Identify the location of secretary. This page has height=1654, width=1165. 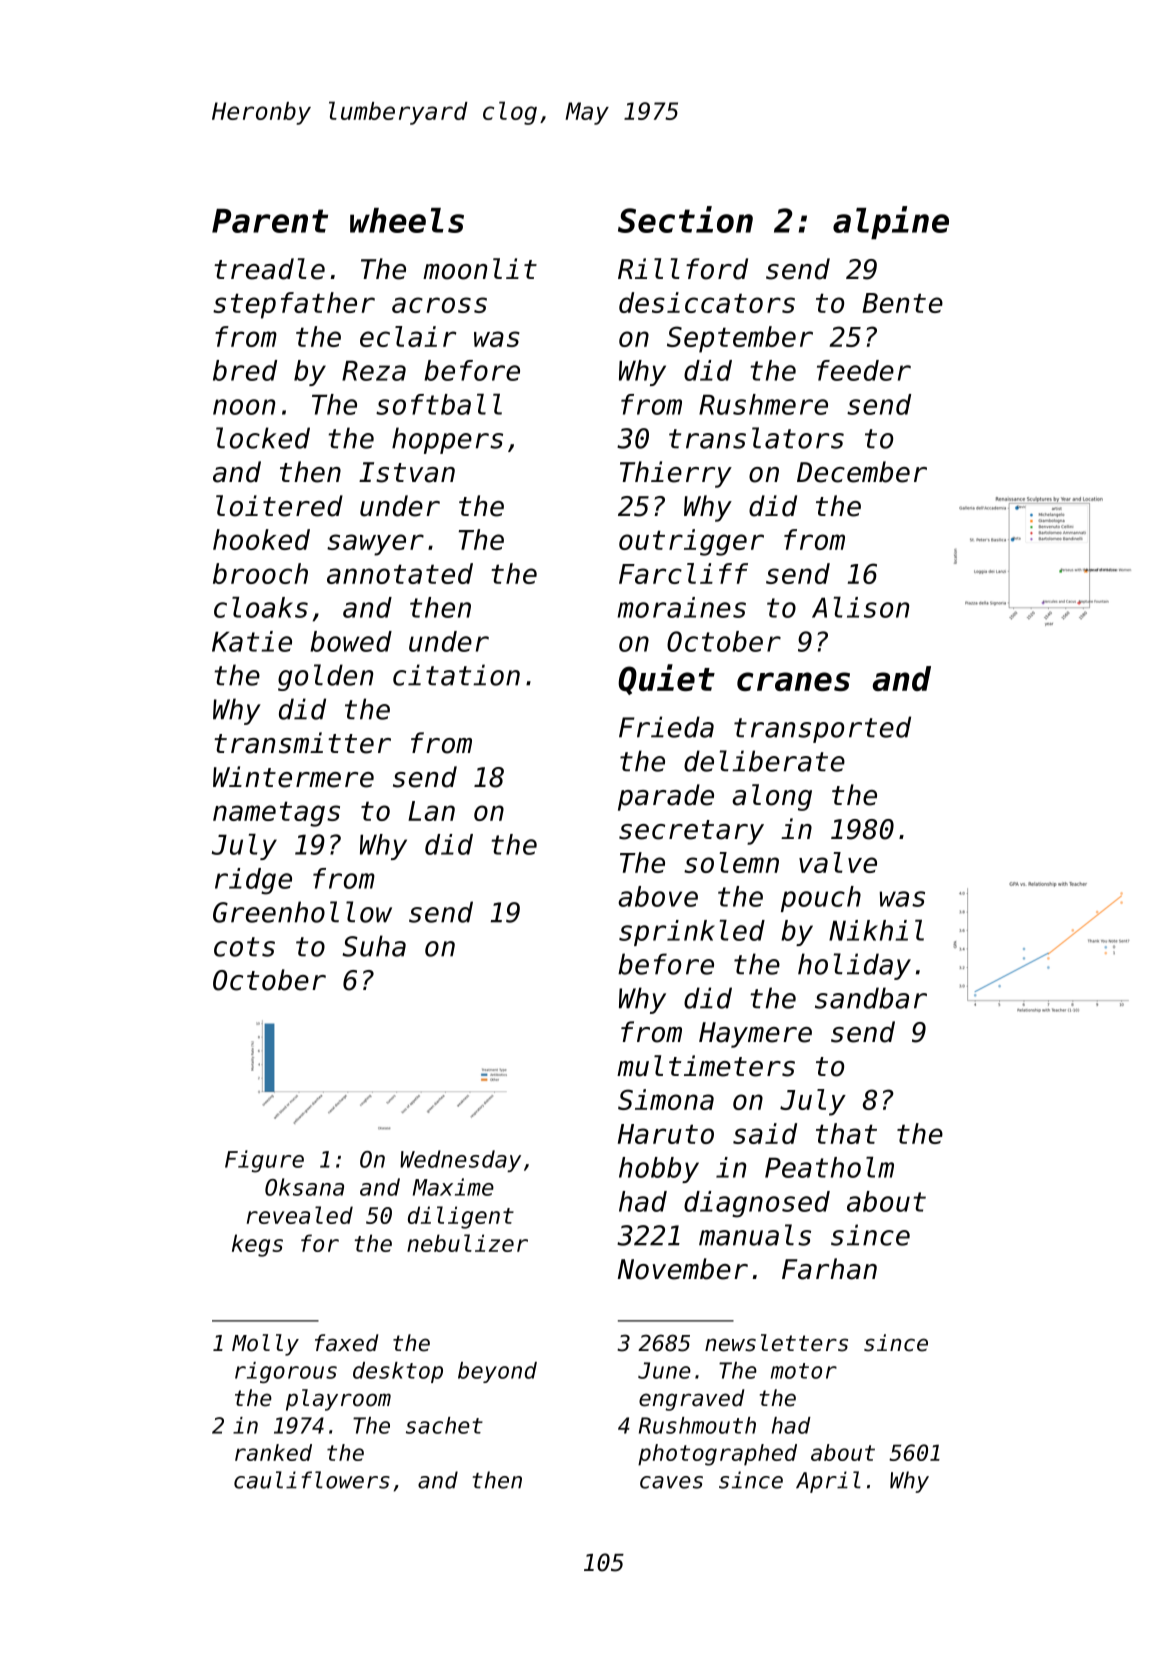
(691, 832).
